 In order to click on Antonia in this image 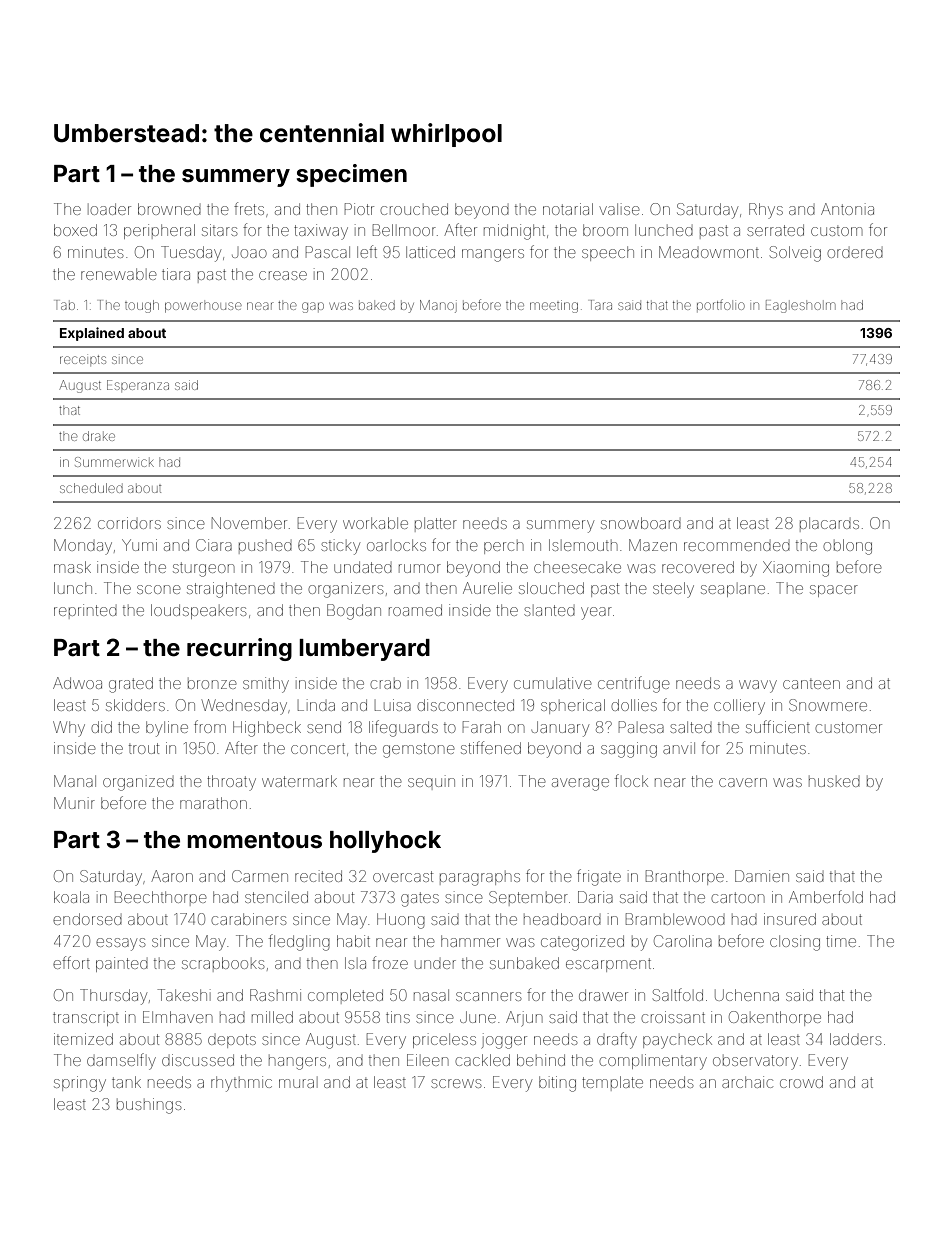, I will do `click(847, 209)`.
